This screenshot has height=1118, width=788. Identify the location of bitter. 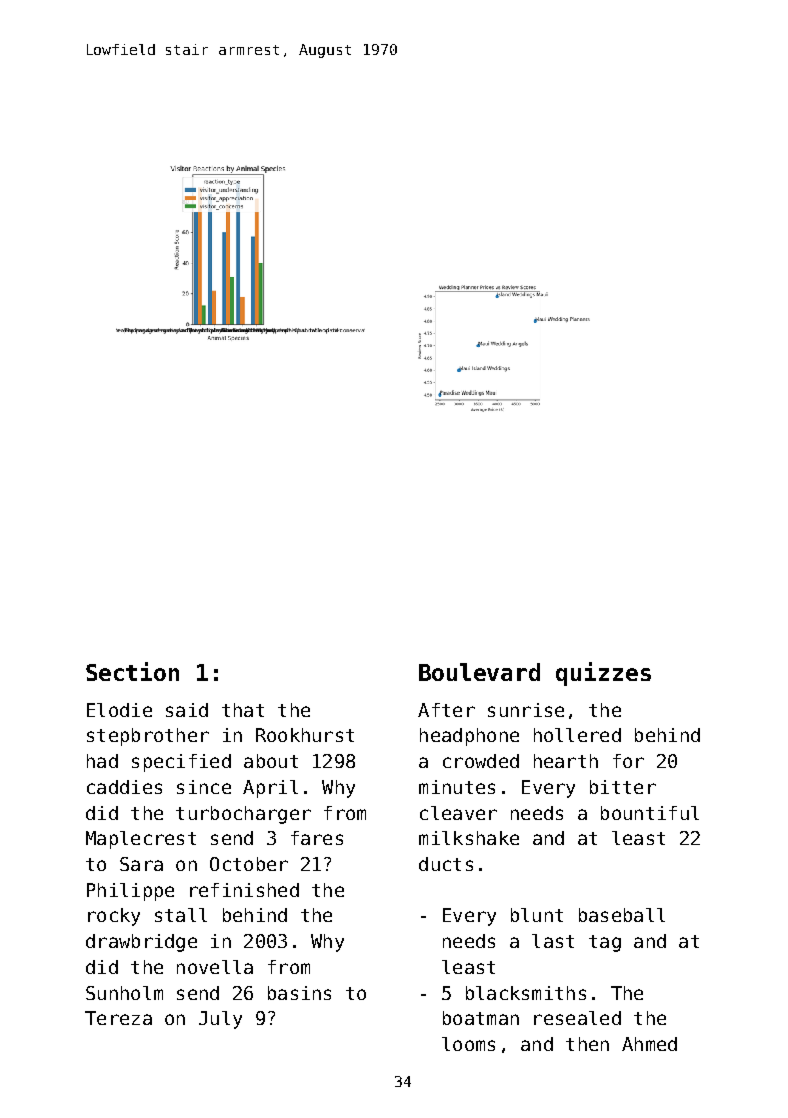
(623, 787).
